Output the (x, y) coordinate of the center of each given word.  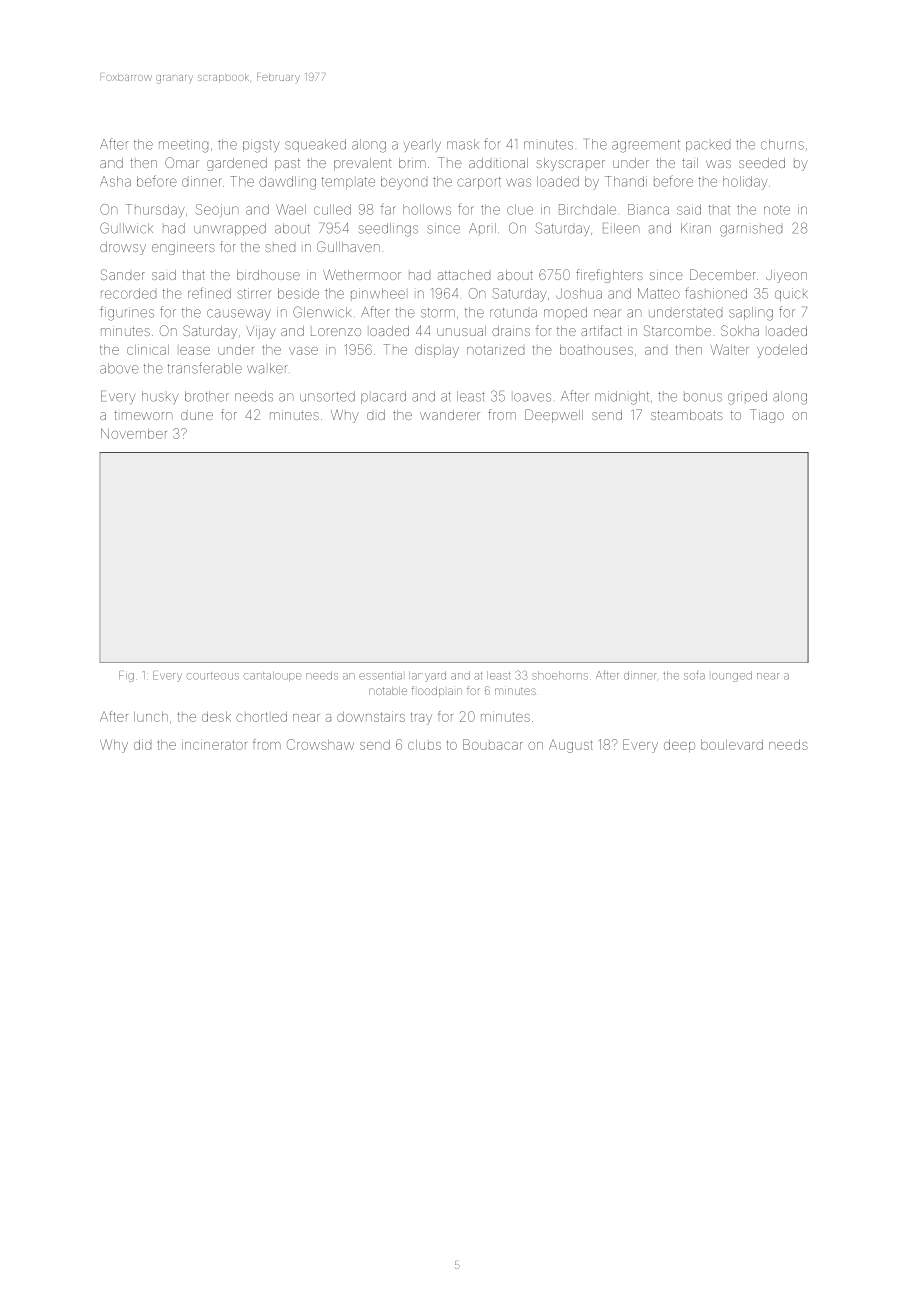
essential (380, 676)
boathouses (596, 350)
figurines (127, 313)
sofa (694, 675)
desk (216, 717)
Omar (182, 162)
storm (438, 313)
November (134, 433)
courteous (213, 676)
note (777, 210)
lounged (732, 676)
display (437, 351)
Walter (730, 349)
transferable (205, 368)
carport (479, 183)
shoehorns (560, 675)
